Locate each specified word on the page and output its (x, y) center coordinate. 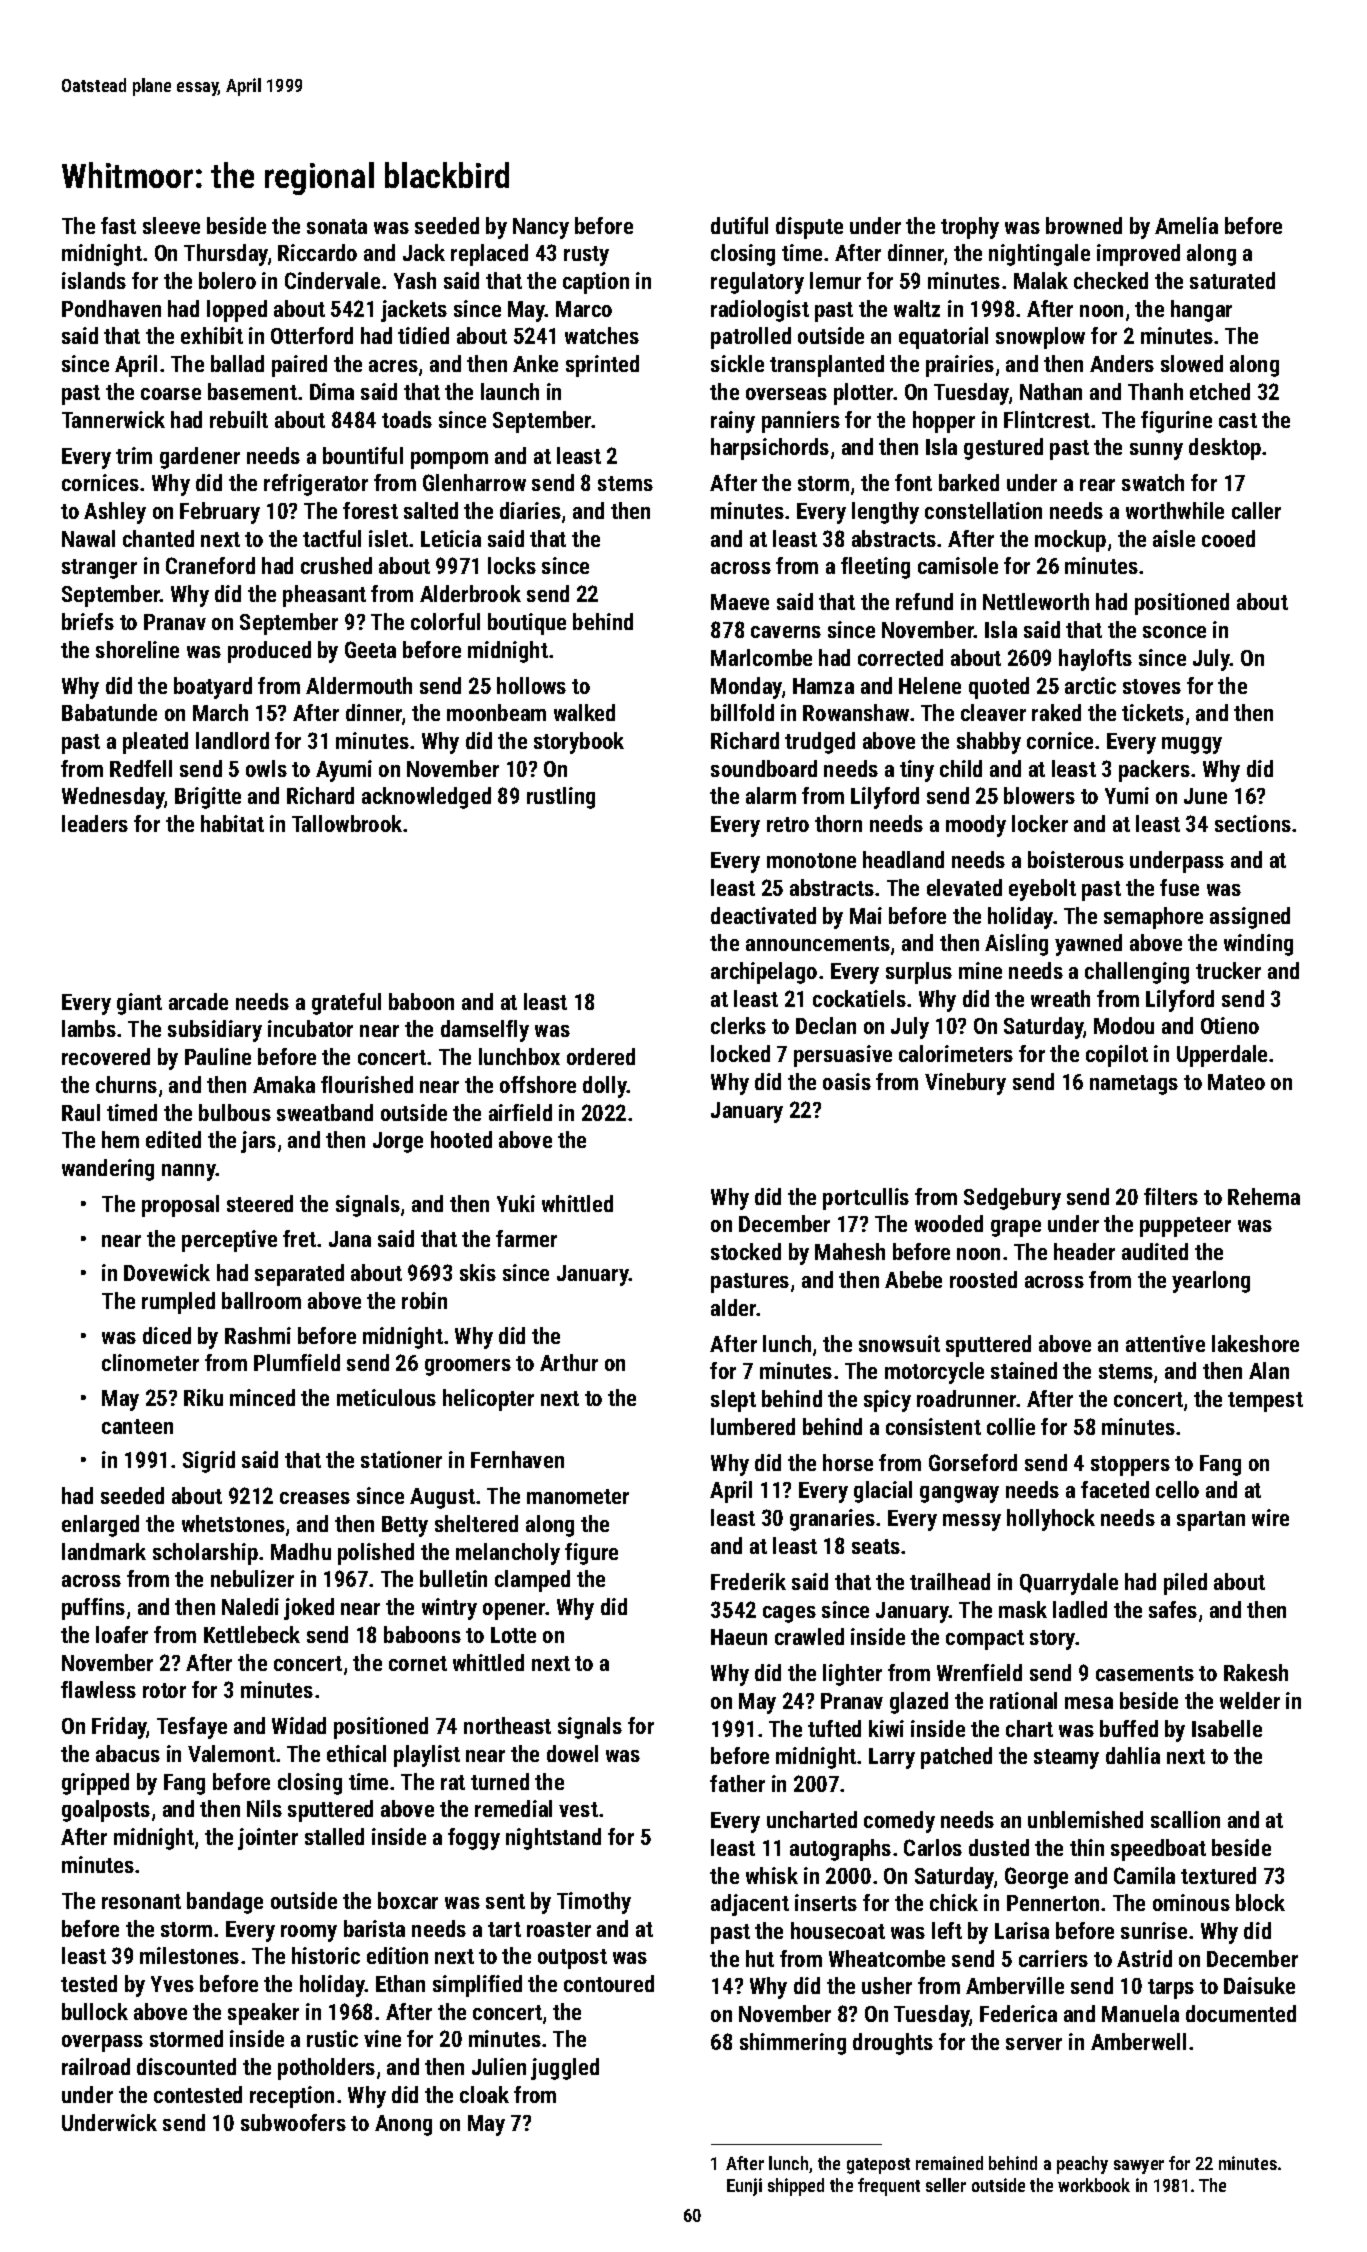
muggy (1192, 745)
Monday (746, 688)
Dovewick (167, 1272)
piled (1185, 1584)
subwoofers (293, 2122)
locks (512, 565)
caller (1256, 510)
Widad (299, 1725)
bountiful (363, 455)
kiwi (886, 1728)
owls (266, 768)
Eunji (744, 2187)
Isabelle (1227, 1728)
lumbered (753, 1426)
